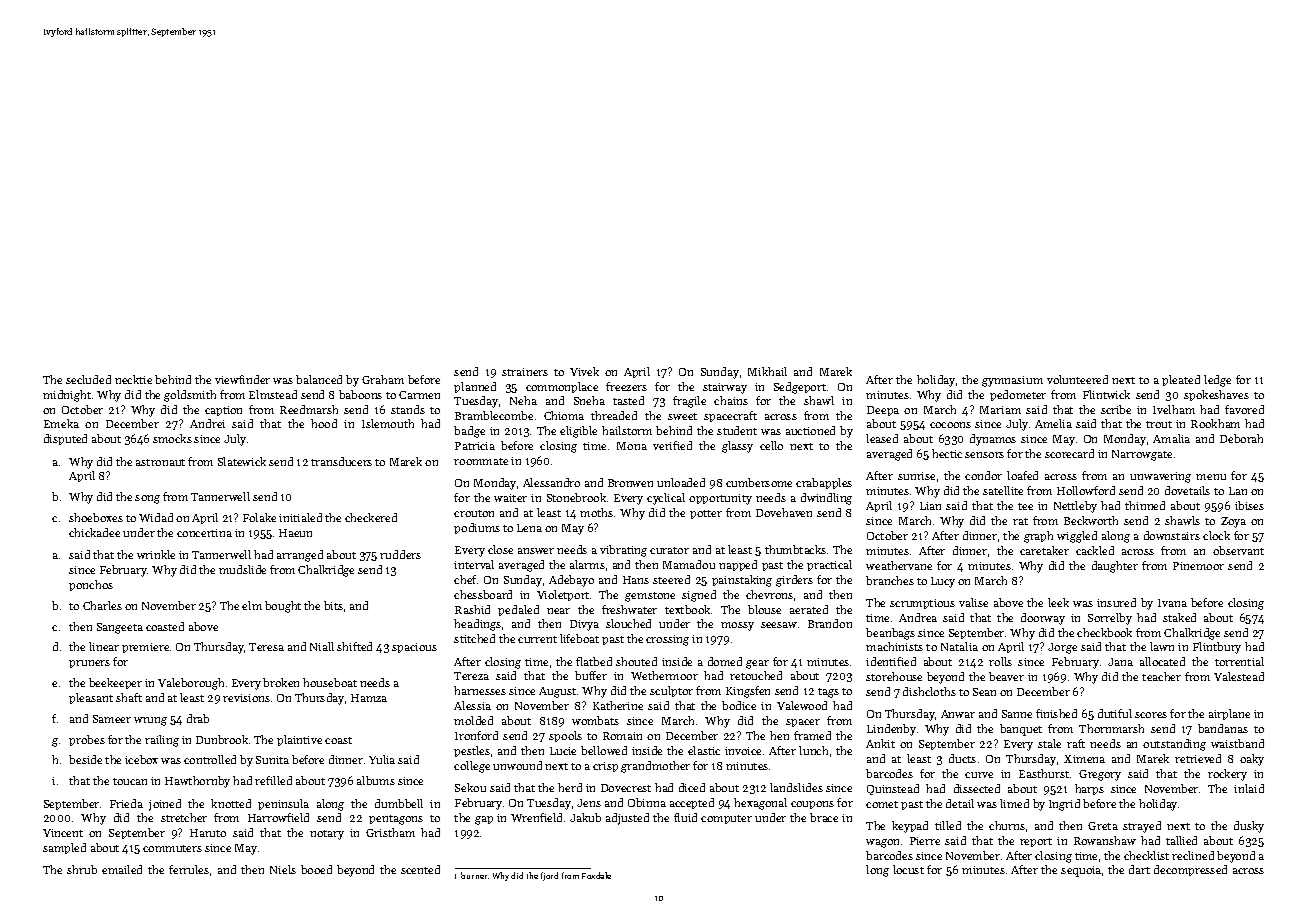  What do you see at coordinates (1058, 602) in the image?
I see `leek` at bounding box center [1058, 602].
